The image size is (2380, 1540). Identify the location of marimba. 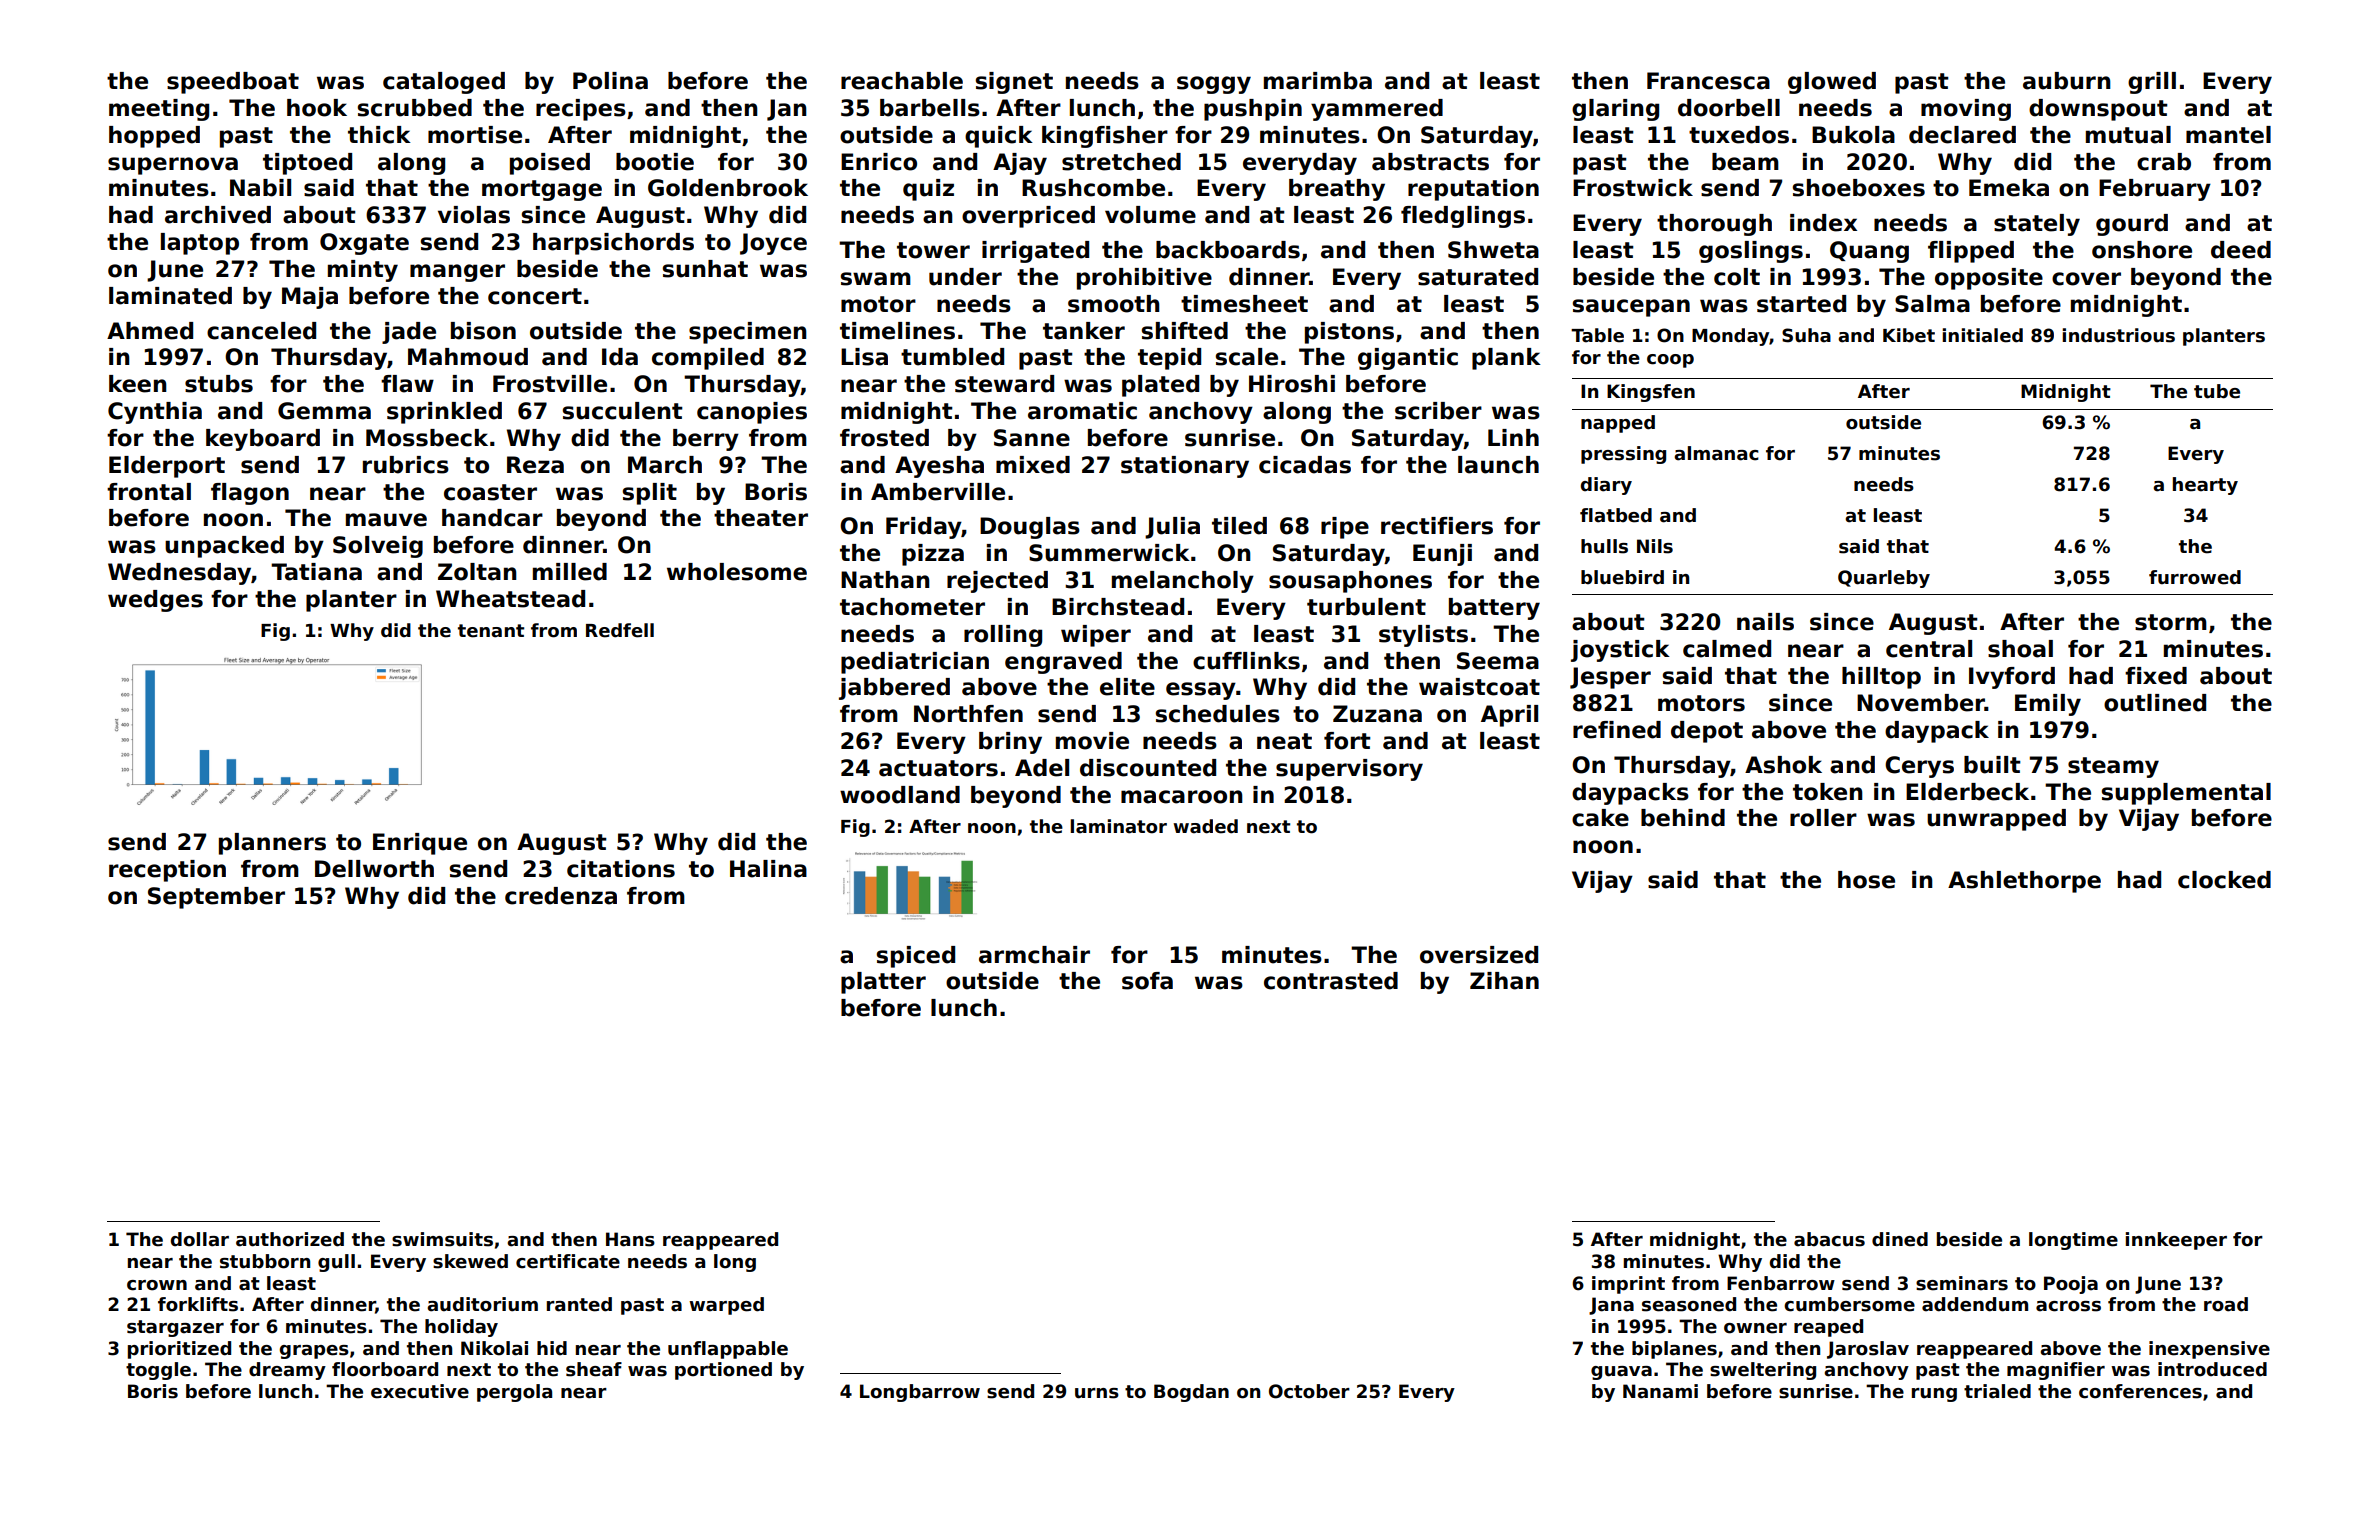
(1318, 81).
